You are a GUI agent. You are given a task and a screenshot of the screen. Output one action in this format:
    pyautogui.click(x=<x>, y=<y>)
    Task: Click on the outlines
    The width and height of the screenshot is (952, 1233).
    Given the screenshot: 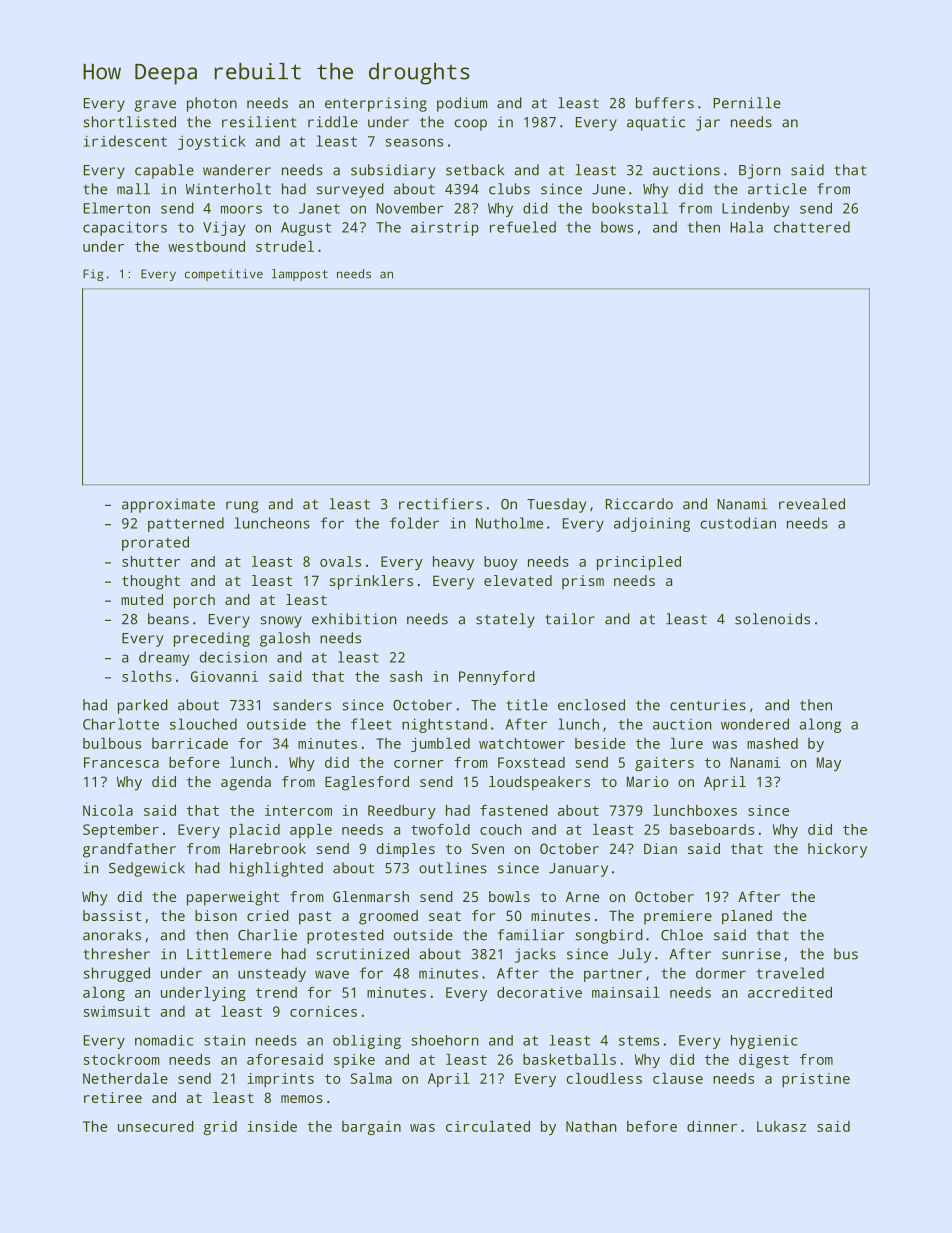 What is the action you would take?
    pyautogui.click(x=453, y=868)
